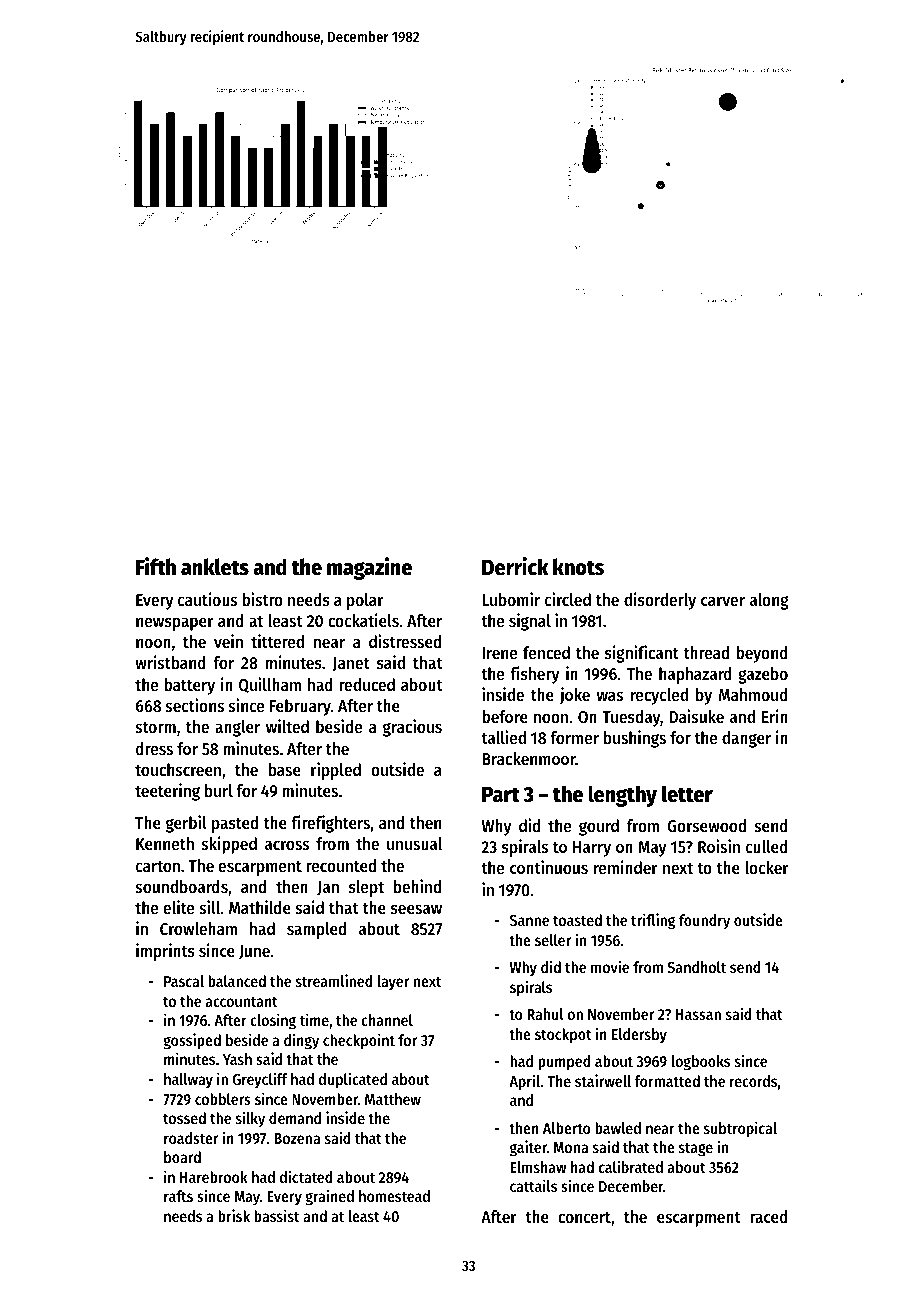  Describe the element at coordinates (191, 1138) in the image. I see `roadster` at that location.
